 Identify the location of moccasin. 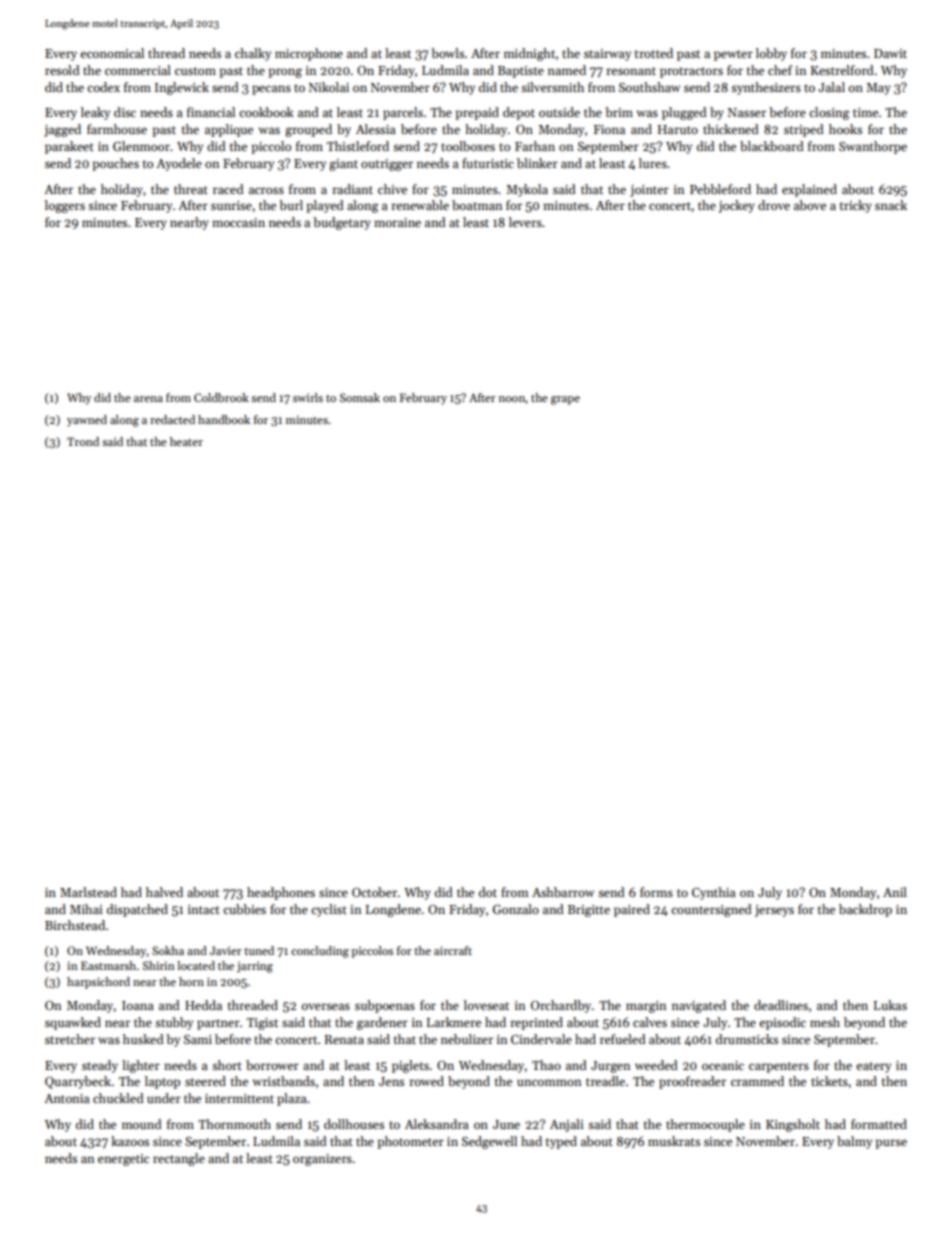
(238, 222).
